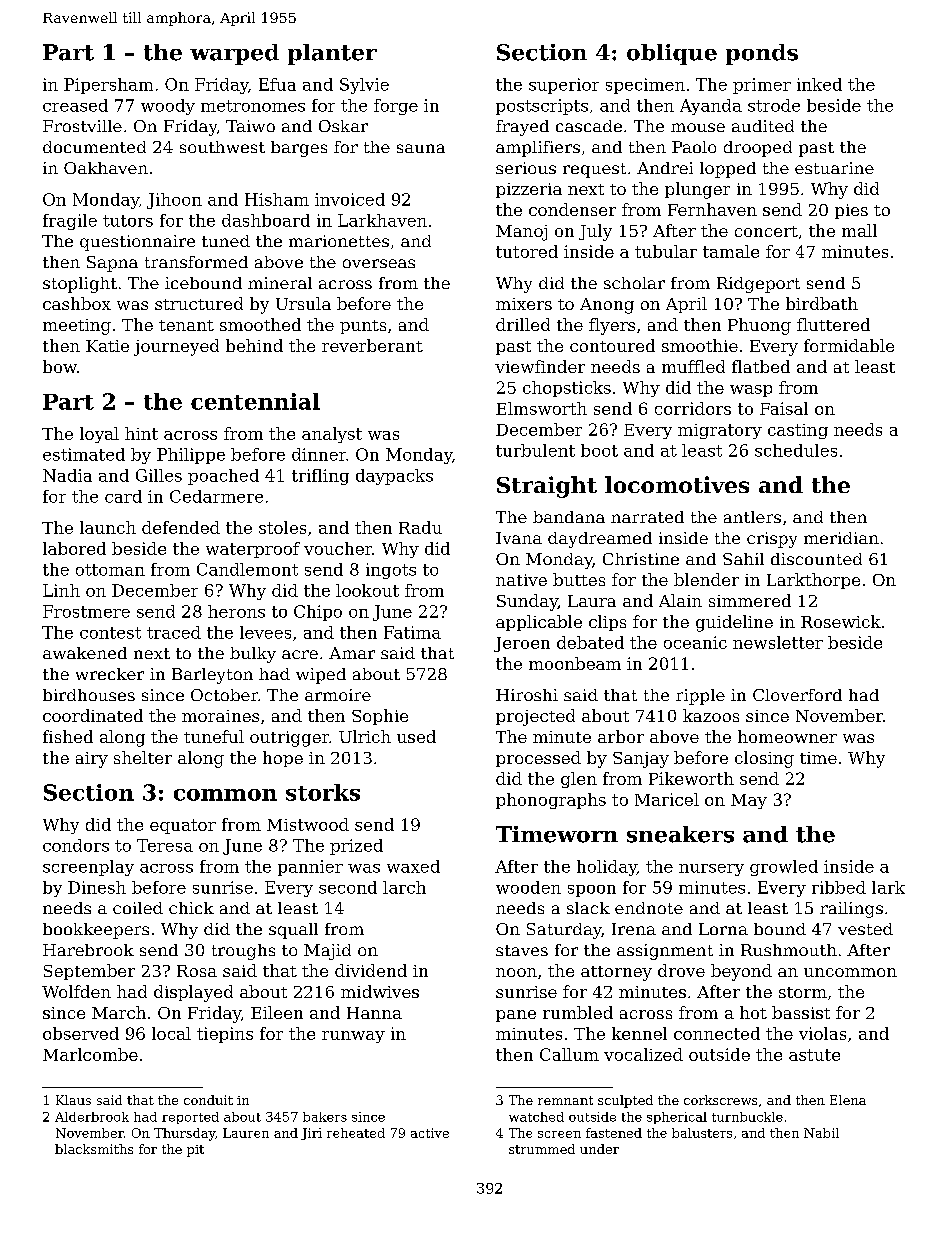 This document has height=1233, width=952. Describe the element at coordinates (734, 623) in the document. I see `guideline` at that location.
